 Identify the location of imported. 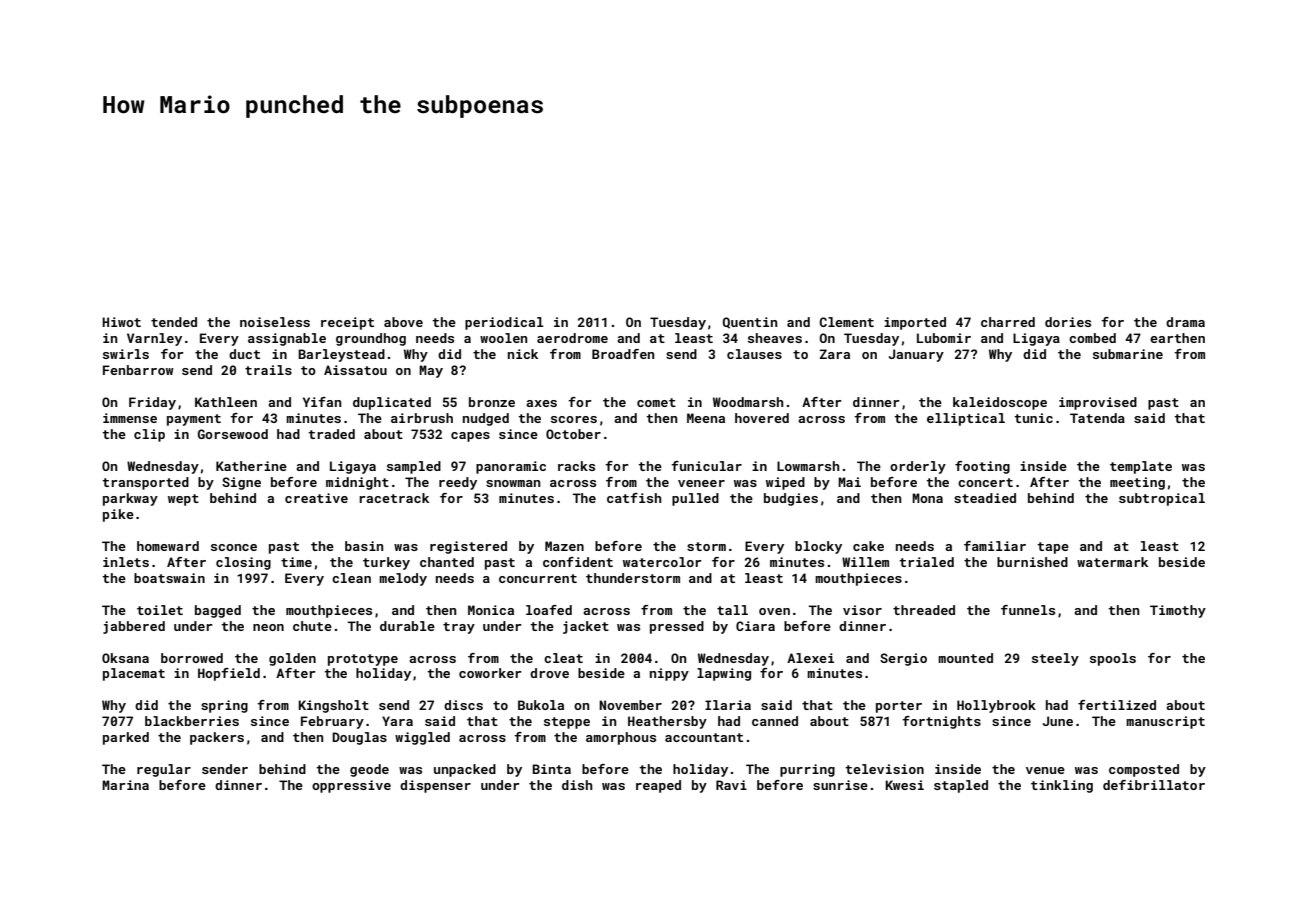
(915, 323).
